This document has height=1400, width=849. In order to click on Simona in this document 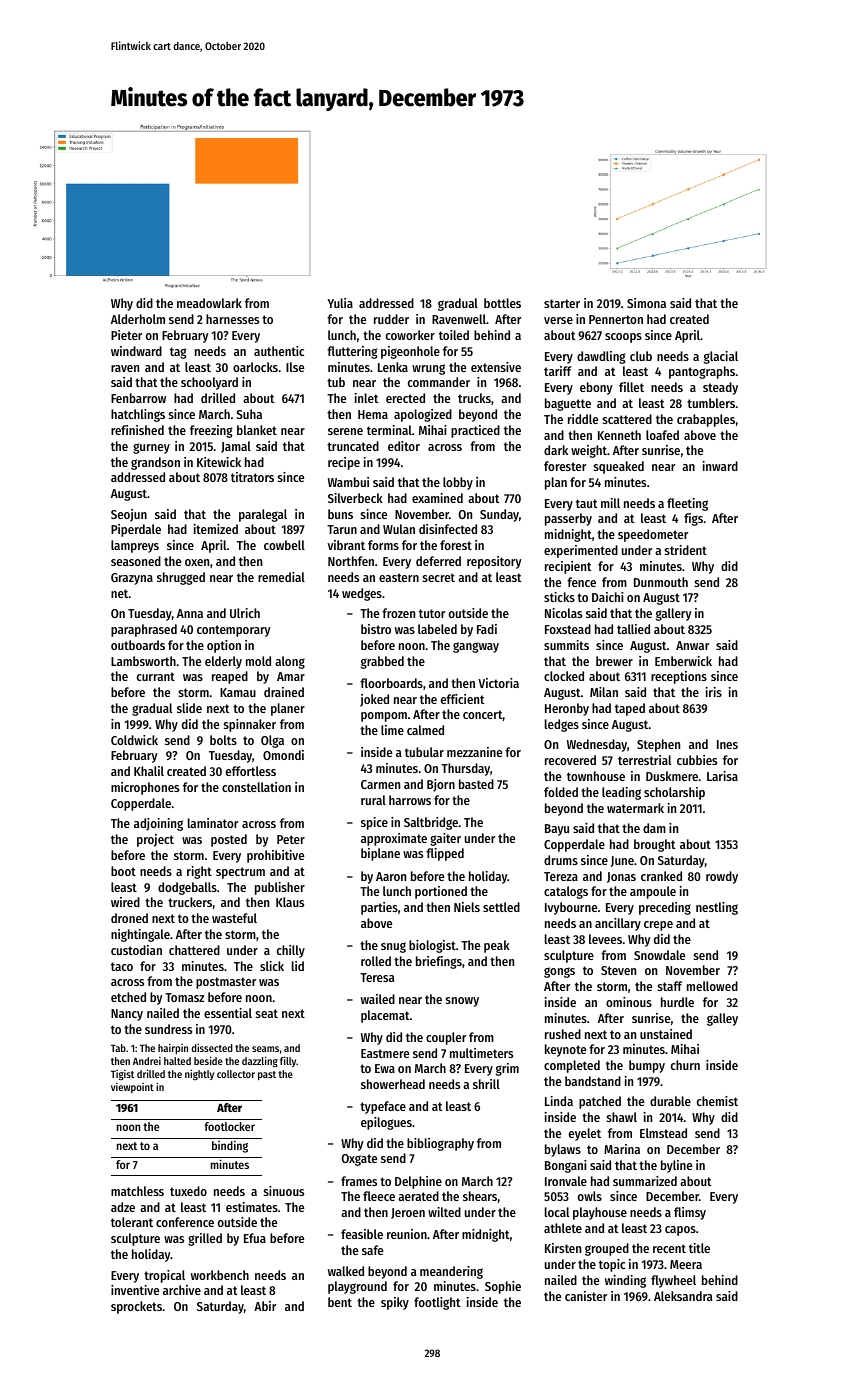, I will do `click(646, 303)`.
